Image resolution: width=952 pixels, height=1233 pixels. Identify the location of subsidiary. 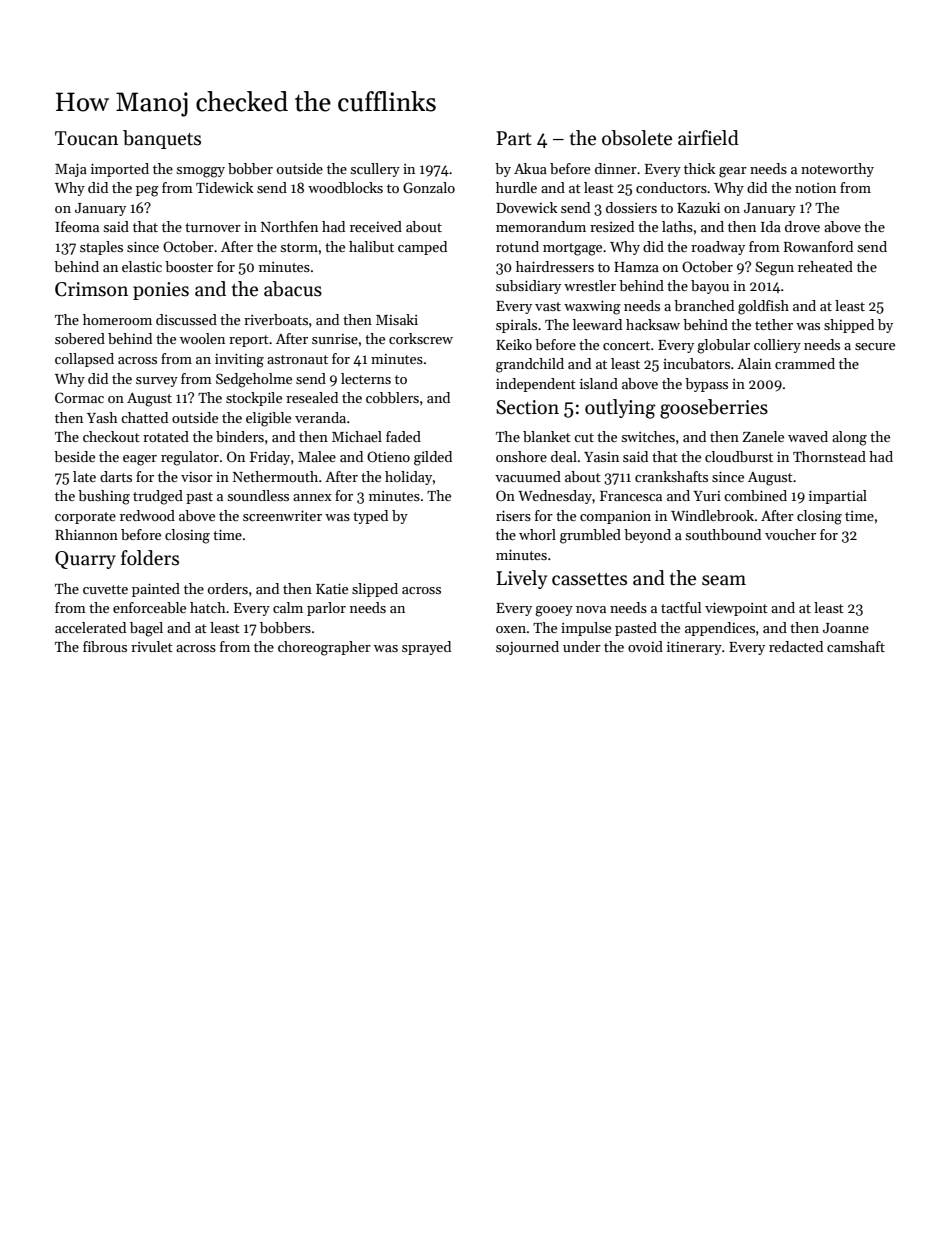
(528, 287).
